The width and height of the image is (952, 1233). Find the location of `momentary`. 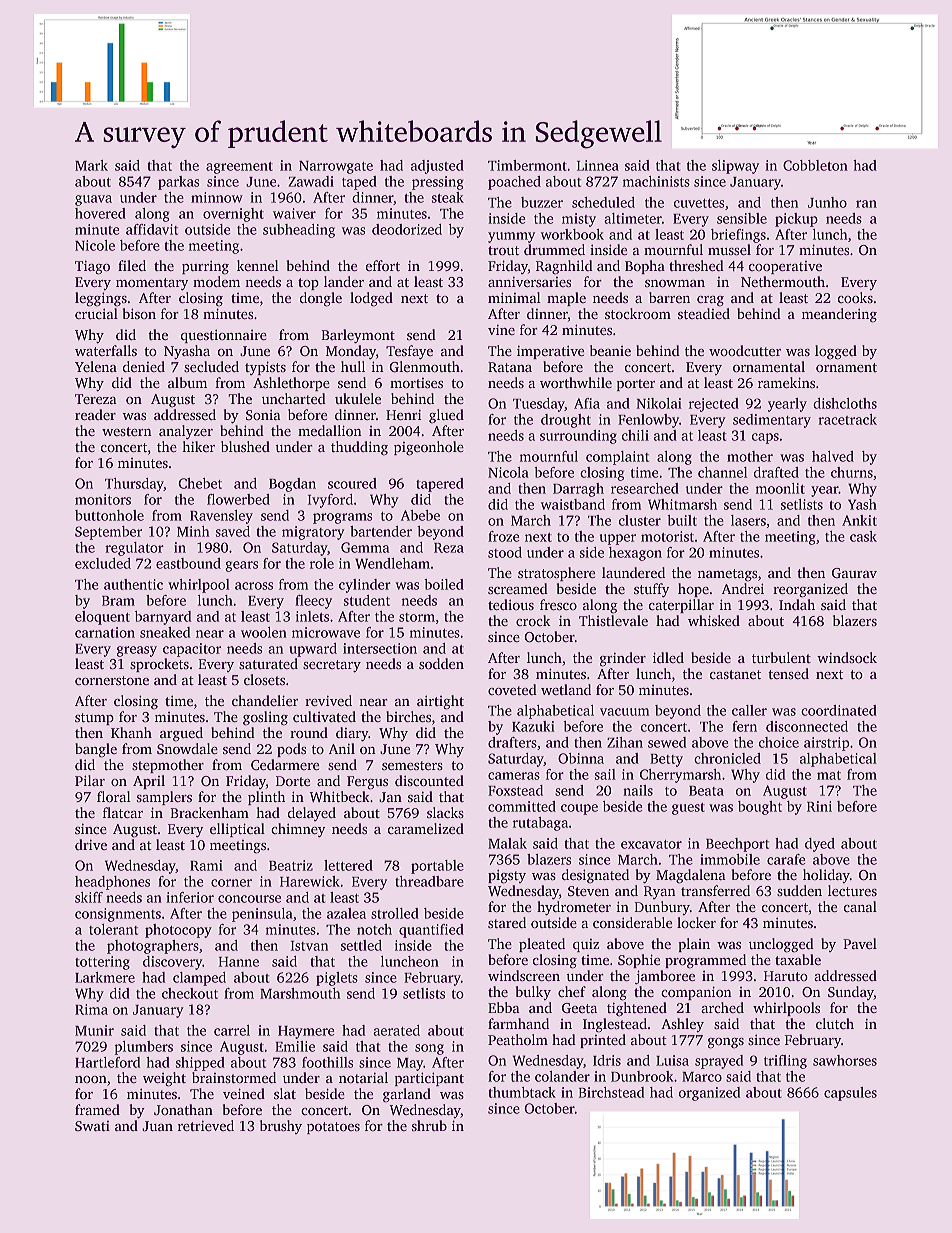

momentary is located at coordinates (152, 284).
